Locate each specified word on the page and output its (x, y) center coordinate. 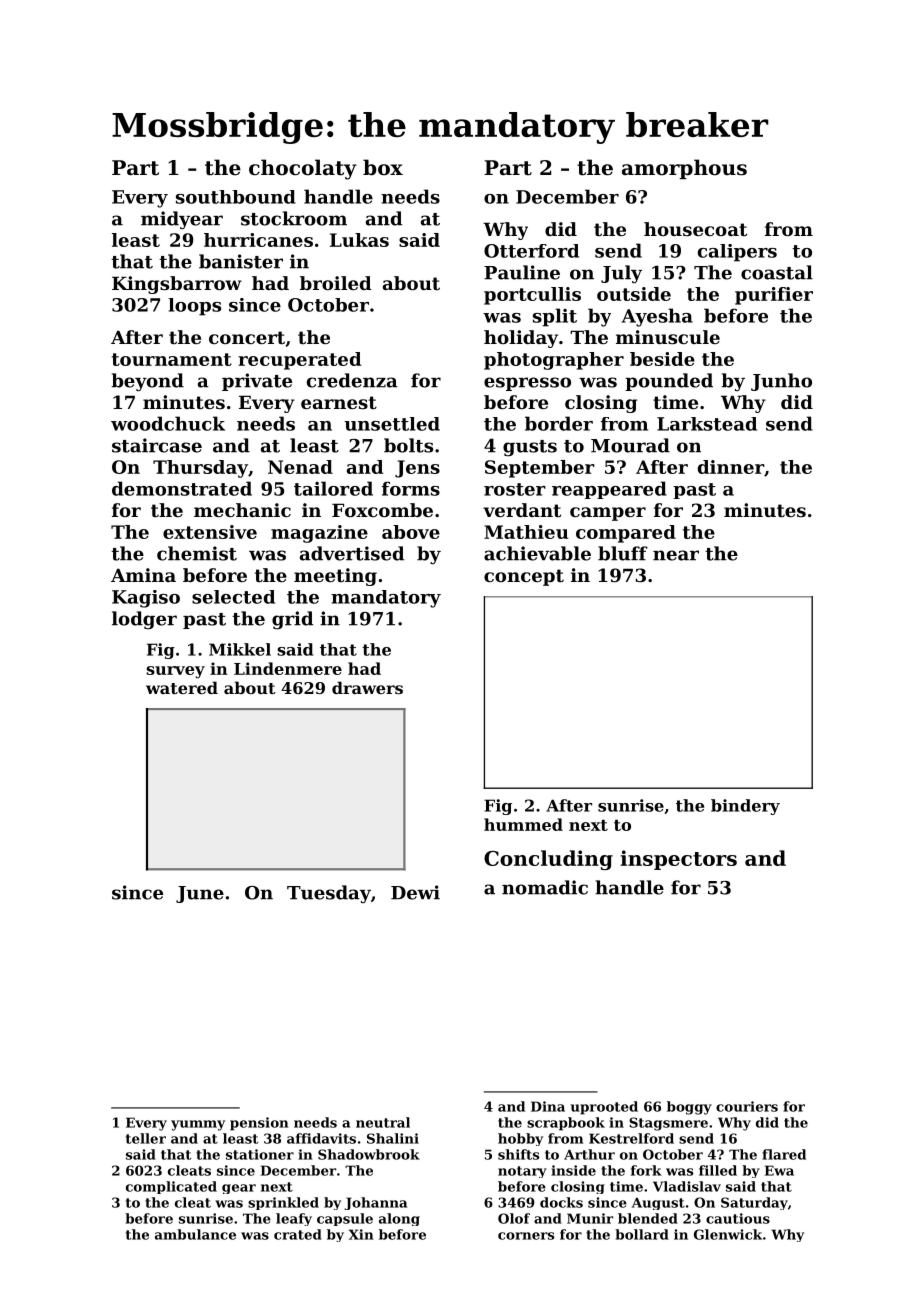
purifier (774, 296)
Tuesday (329, 894)
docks (561, 1202)
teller (146, 1138)
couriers (747, 1106)
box (383, 167)
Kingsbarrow (177, 285)
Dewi (415, 892)
